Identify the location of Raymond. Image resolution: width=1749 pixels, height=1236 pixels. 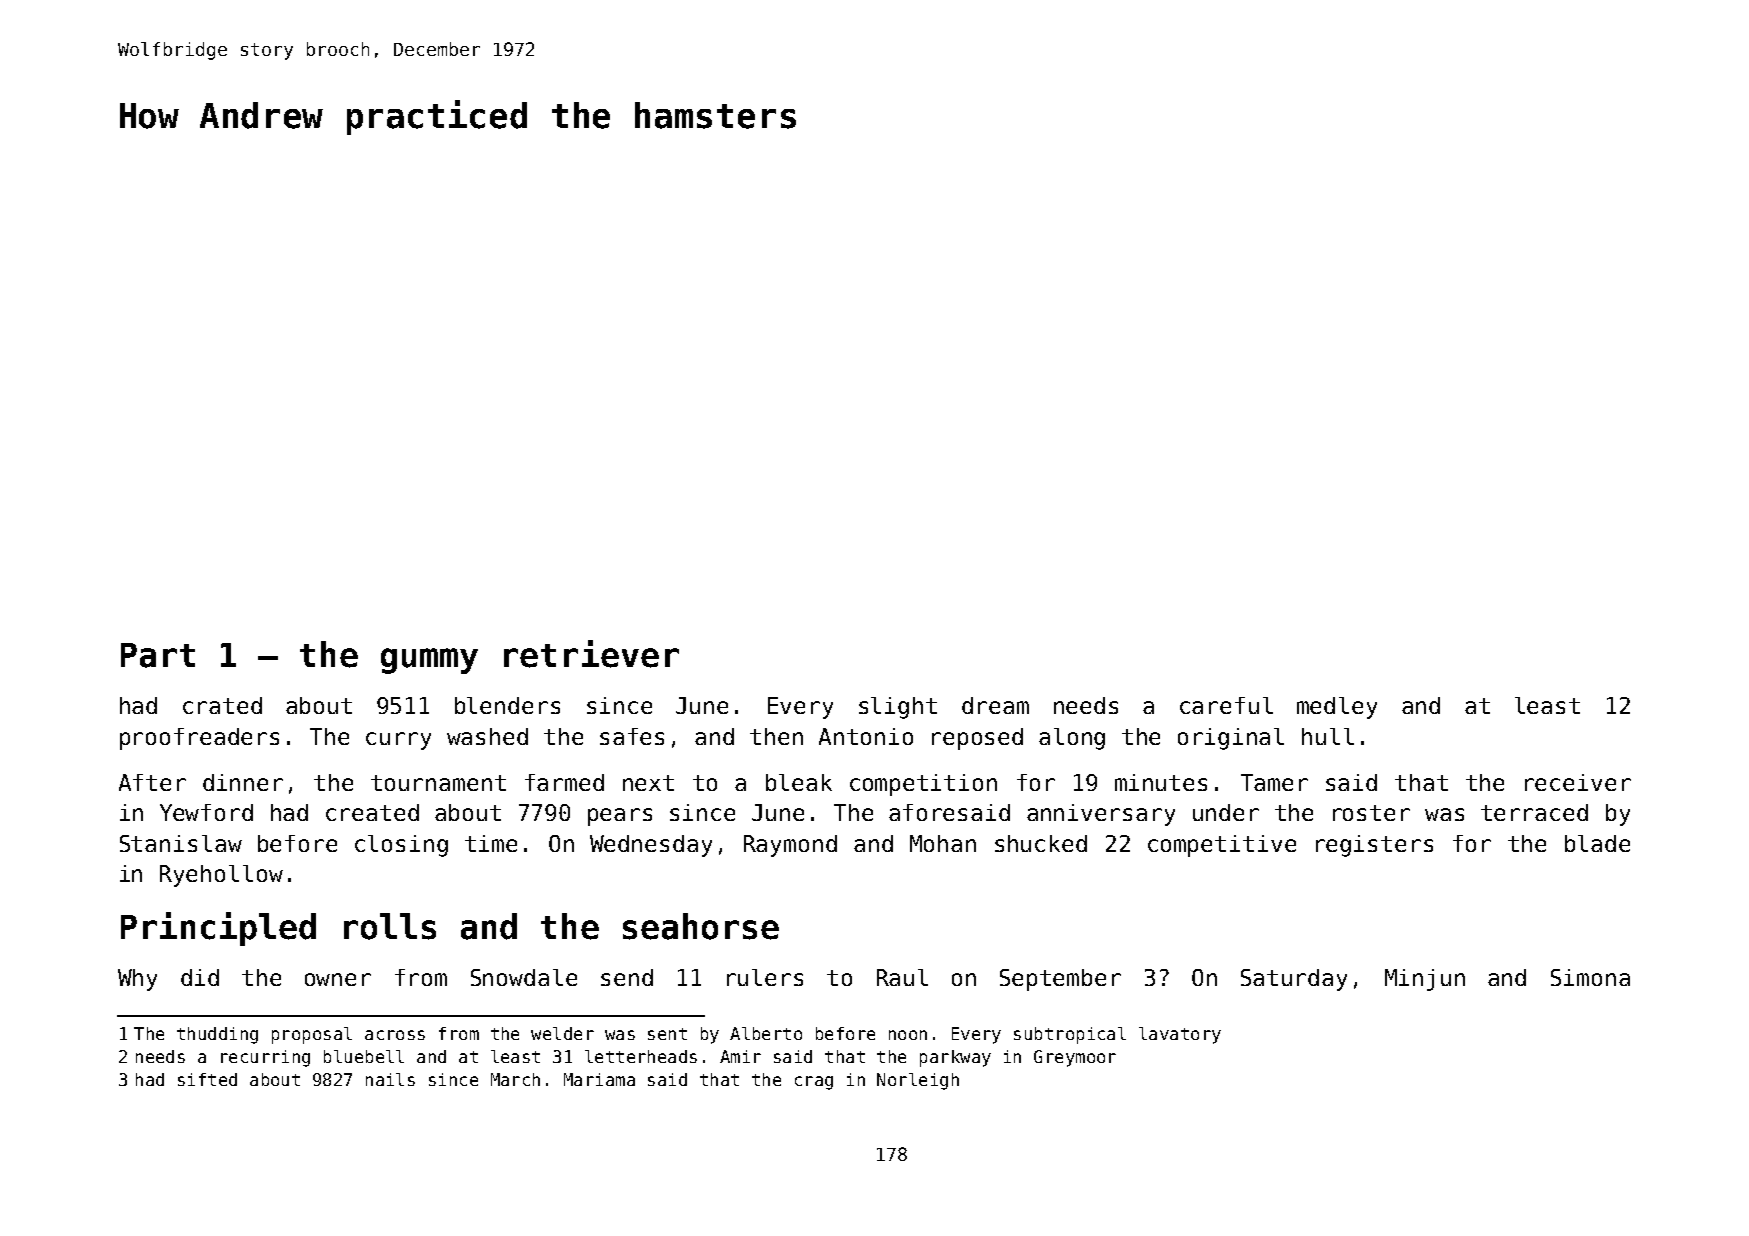
(790, 846).
